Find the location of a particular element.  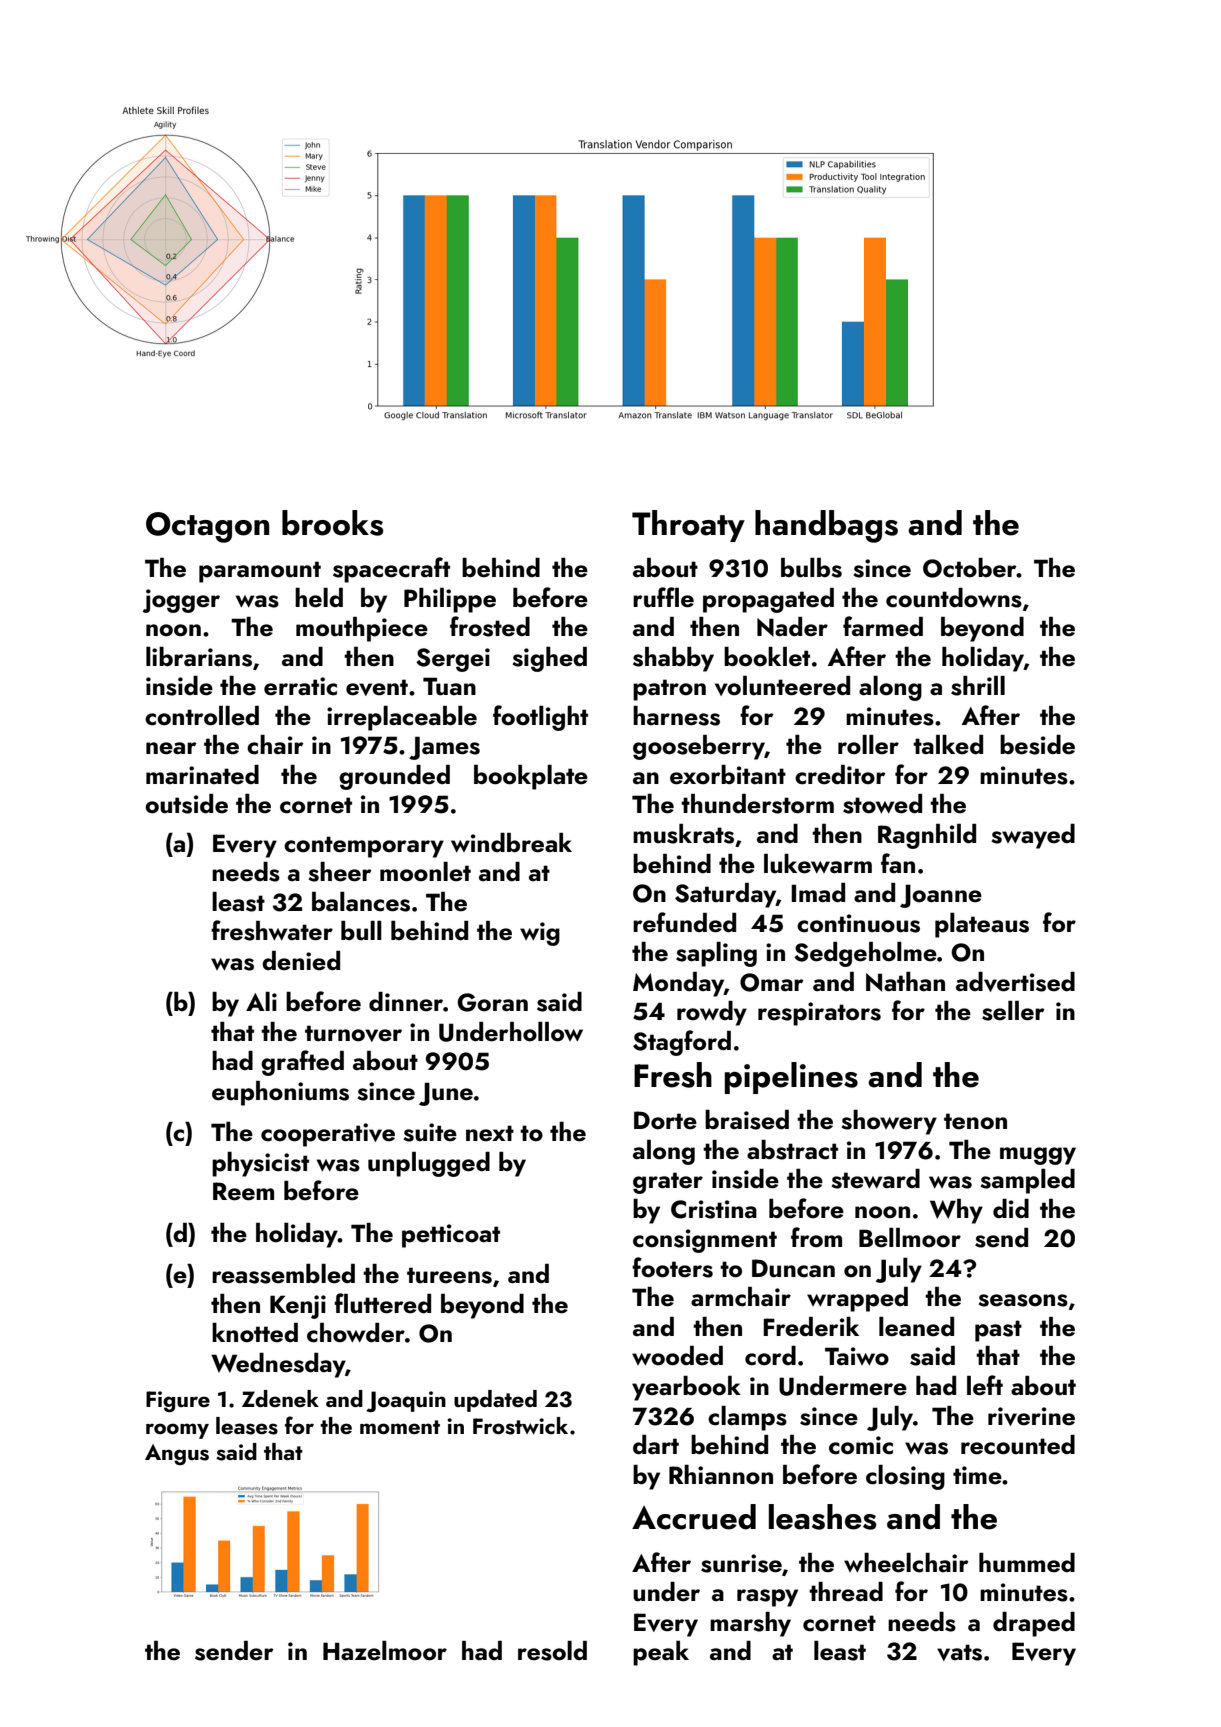

bulbs is located at coordinates (811, 568).
